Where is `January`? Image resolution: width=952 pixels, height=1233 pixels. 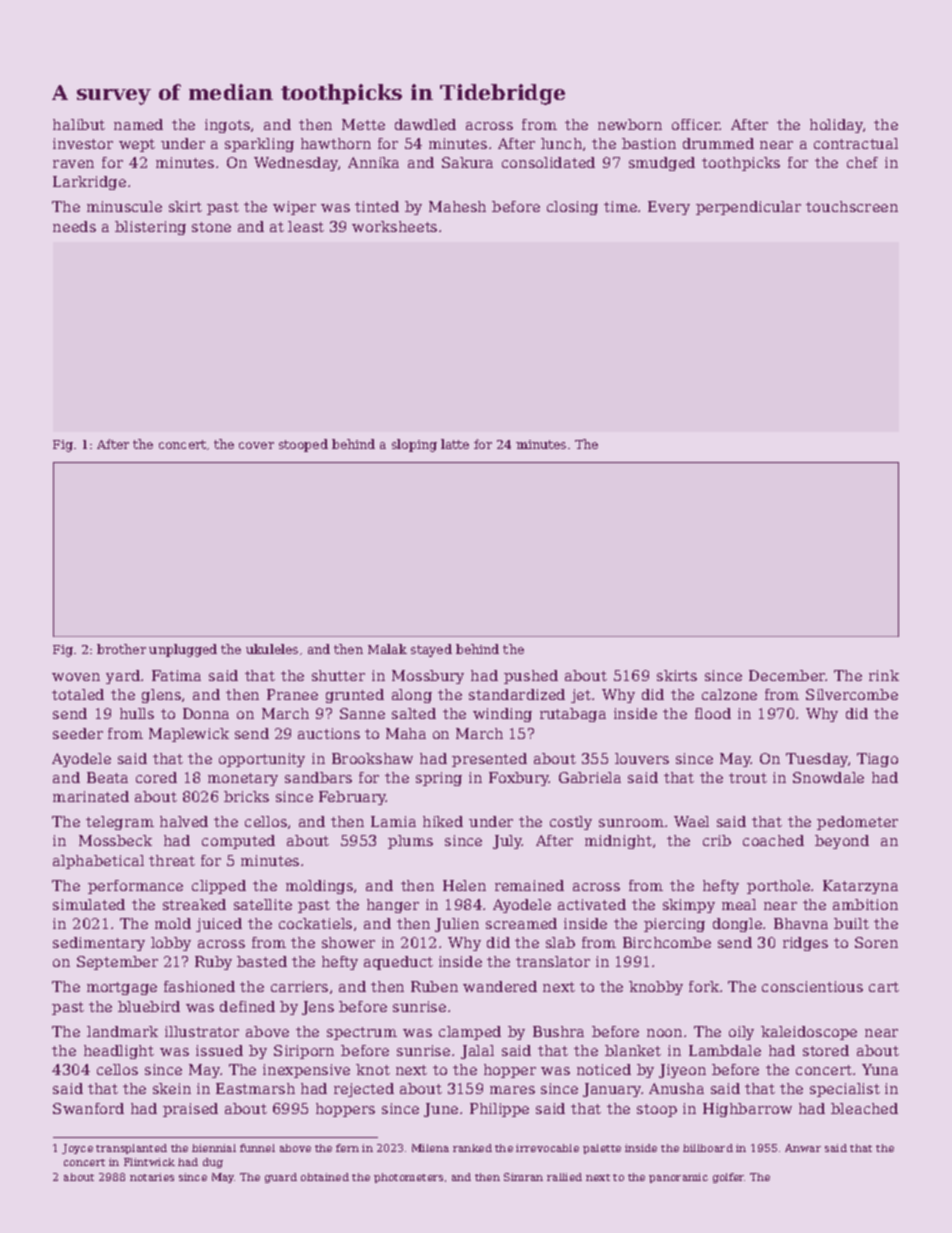 January is located at coordinates (612, 1090).
